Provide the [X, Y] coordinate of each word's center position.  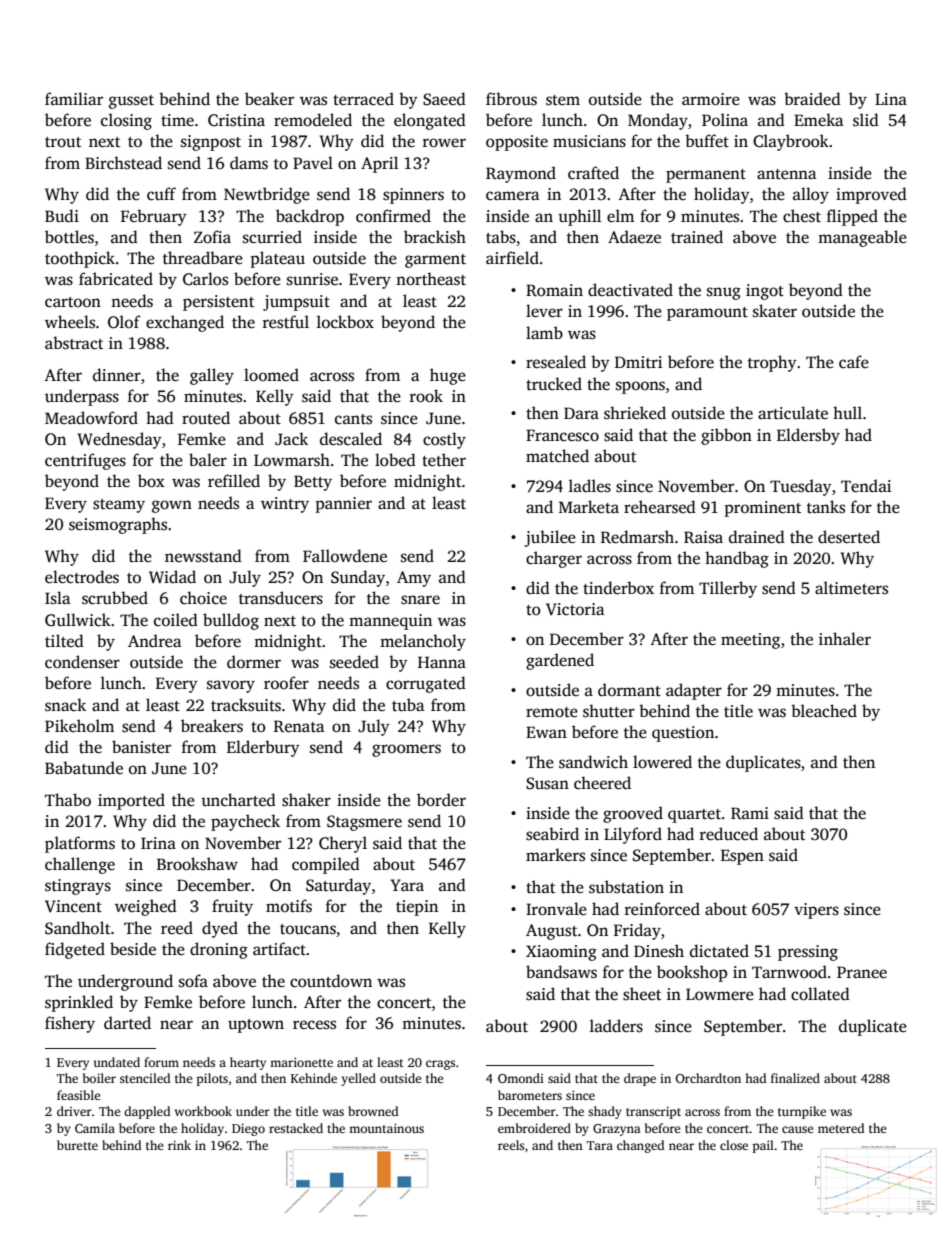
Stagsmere [364, 823]
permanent [706, 176]
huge [448, 376]
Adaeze [634, 237]
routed [206, 417]
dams [249, 163]
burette [77, 1145]
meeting [750, 641]
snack [65, 705]
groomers [406, 750]
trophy [772, 363]
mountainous [386, 1128]
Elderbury [263, 748]
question [683, 734]
